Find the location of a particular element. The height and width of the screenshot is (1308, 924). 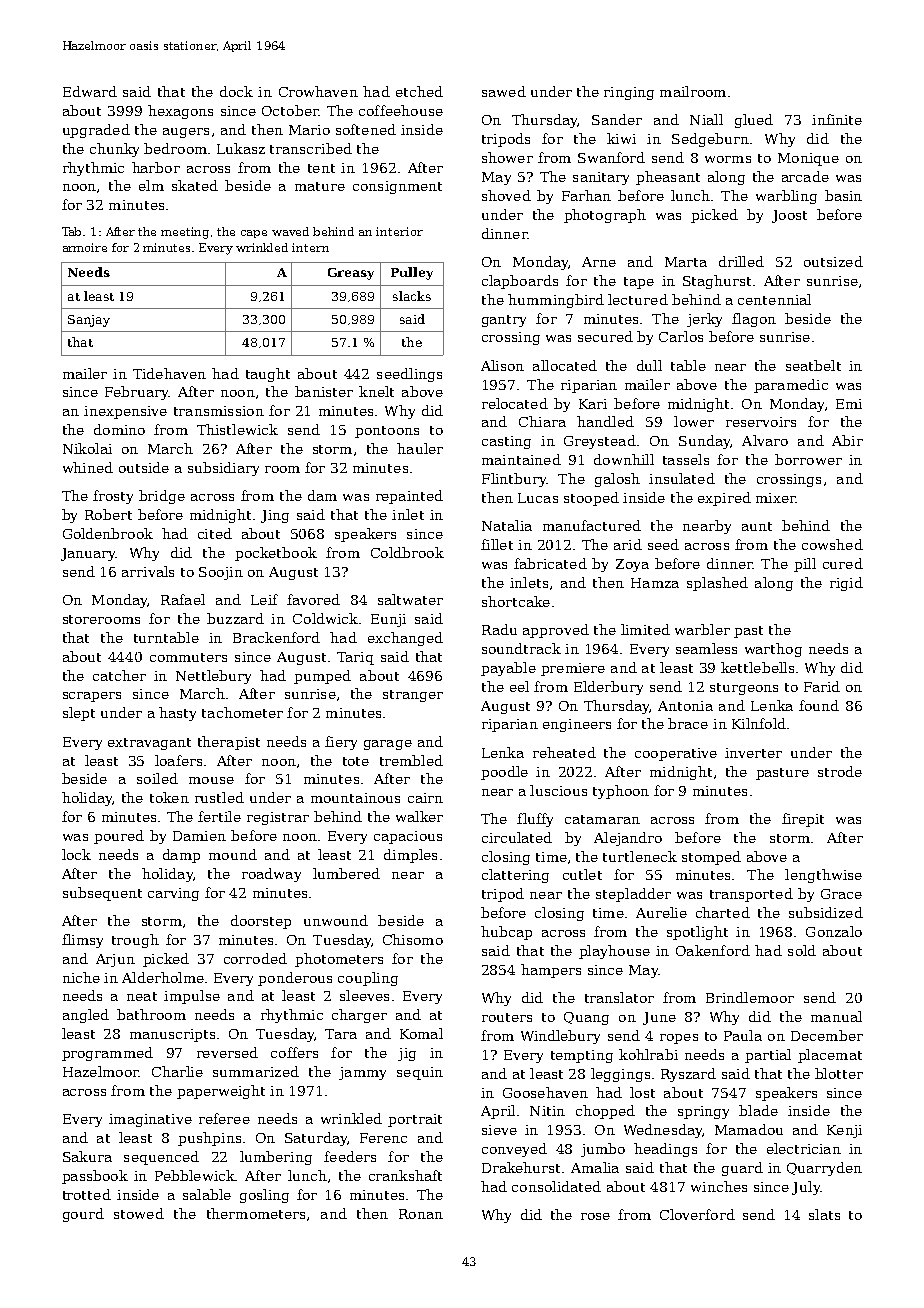

dock is located at coordinates (236, 91).
